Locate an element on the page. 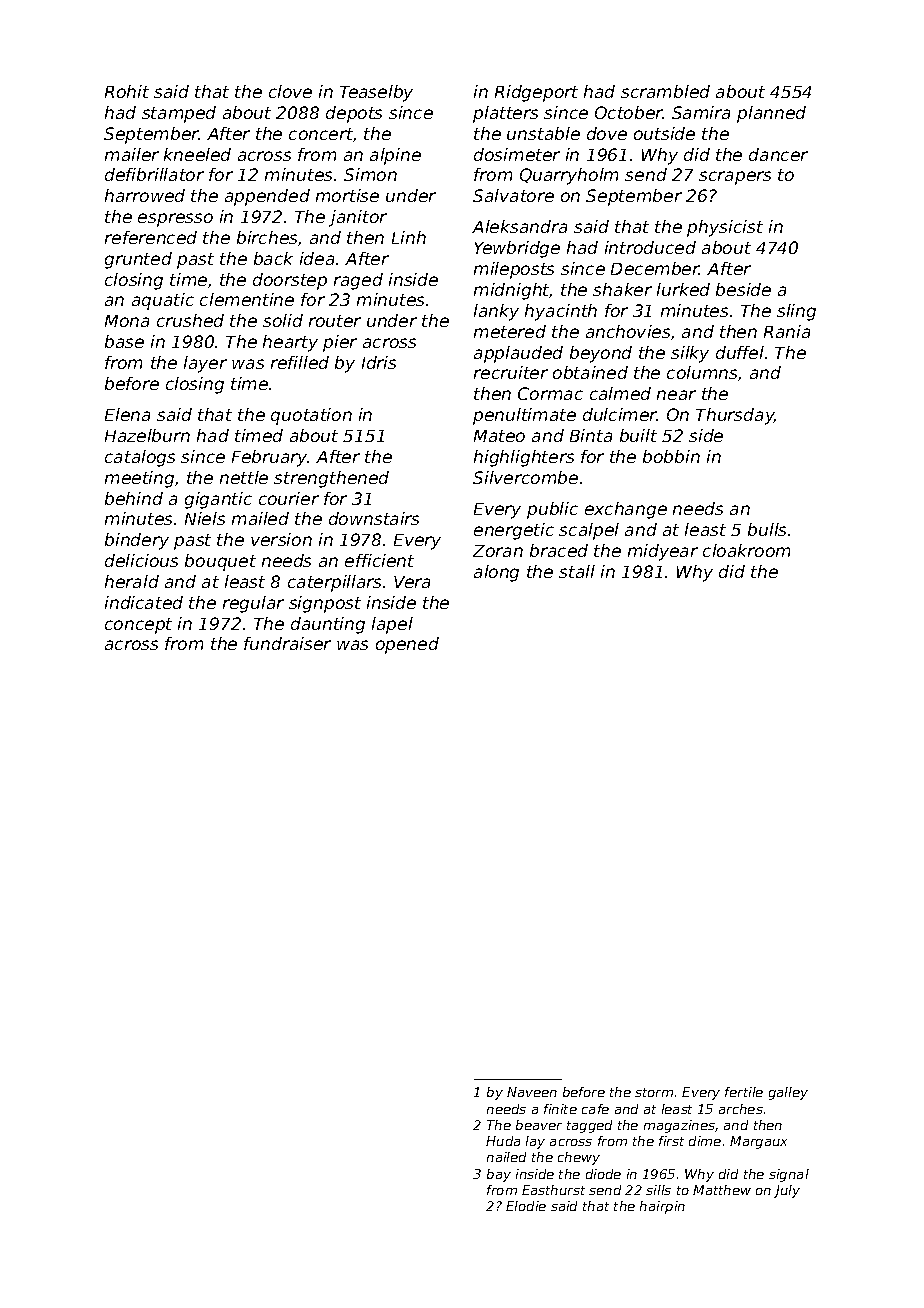 The image size is (924, 1308). opened is located at coordinates (407, 645).
